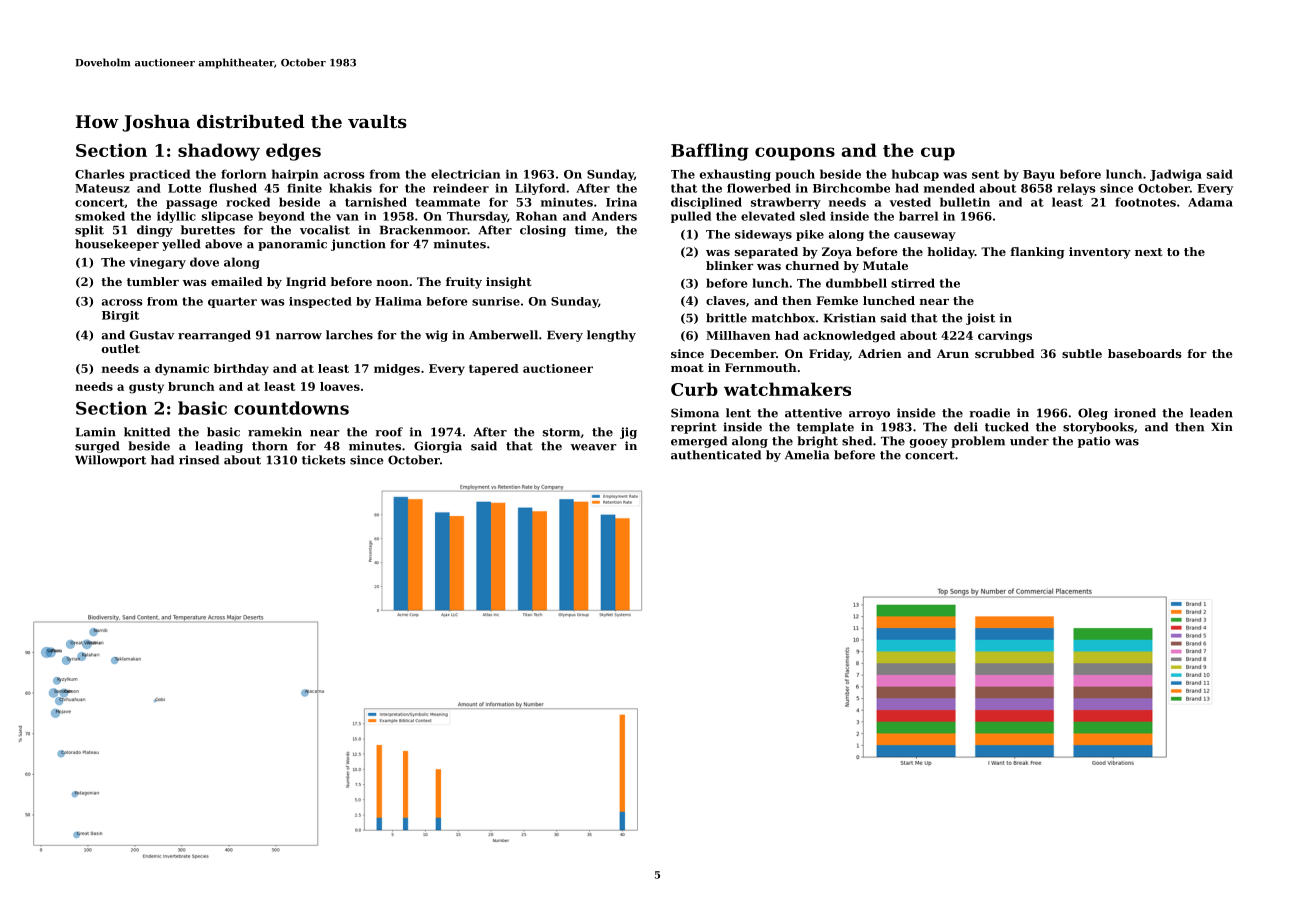  What do you see at coordinates (730, 265) in the screenshot?
I see `blinker` at bounding box center [730, 265].
